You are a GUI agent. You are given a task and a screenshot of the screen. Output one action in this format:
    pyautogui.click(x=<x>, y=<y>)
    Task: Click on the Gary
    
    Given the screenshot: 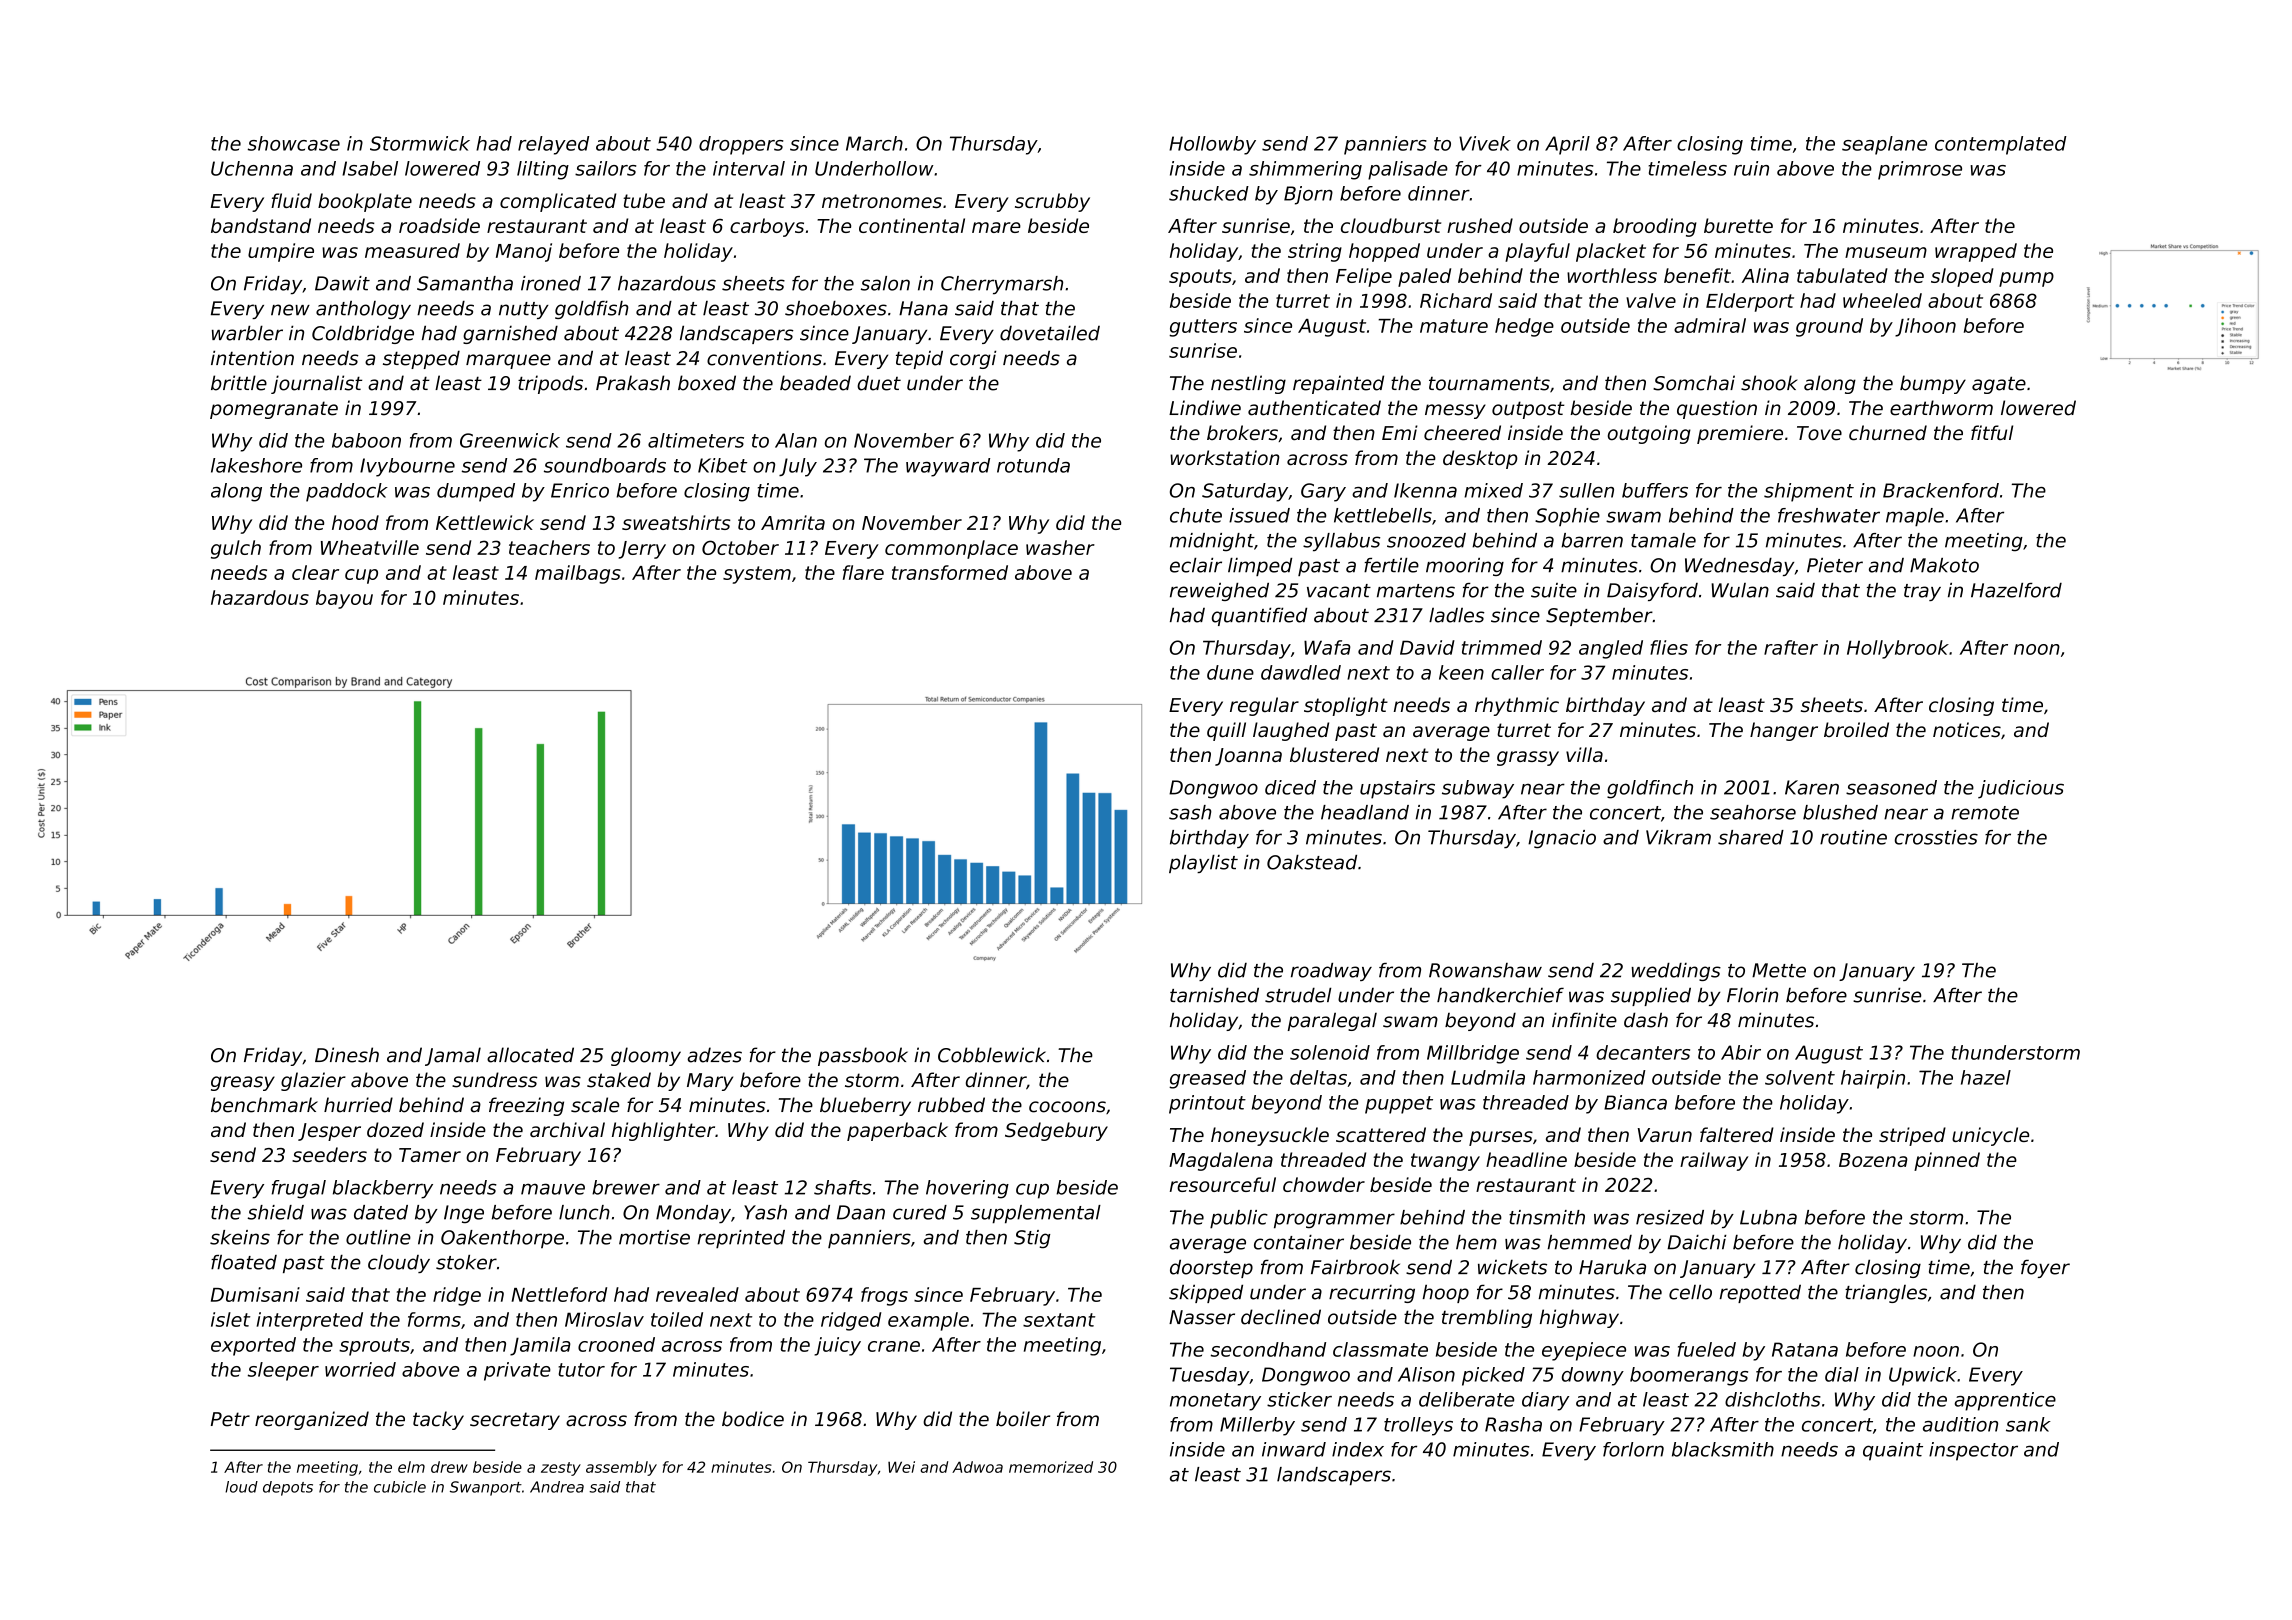 What is the action you would take?
    pyautogui.click(x=1323, y=492)
